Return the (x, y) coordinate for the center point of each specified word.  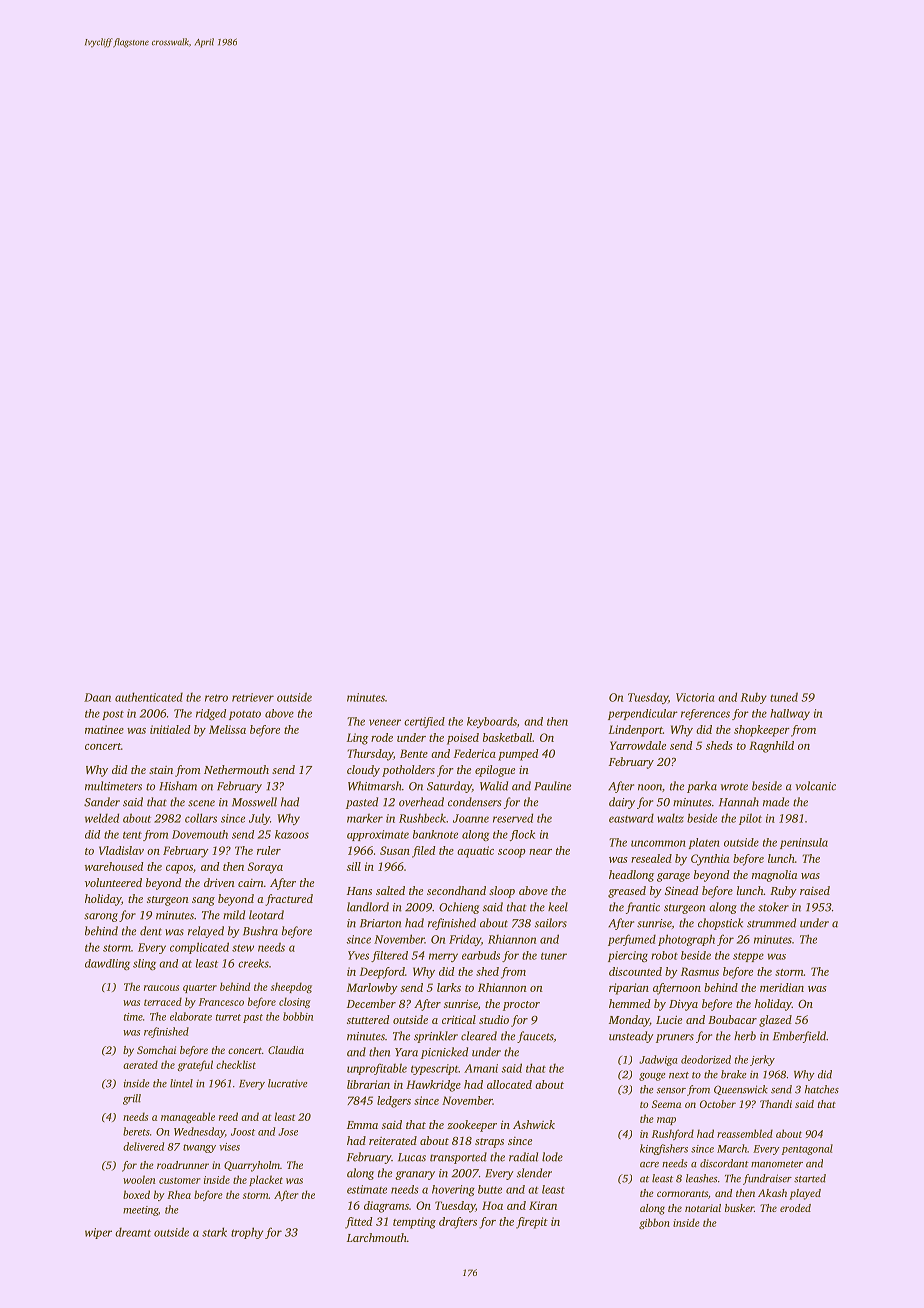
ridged (211, 714)
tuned (784, 697)
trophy (247, 1233)
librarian (368, 1084)
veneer (385, 722)
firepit (532, 1223)
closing (295, 1002)
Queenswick (741, 1090)
